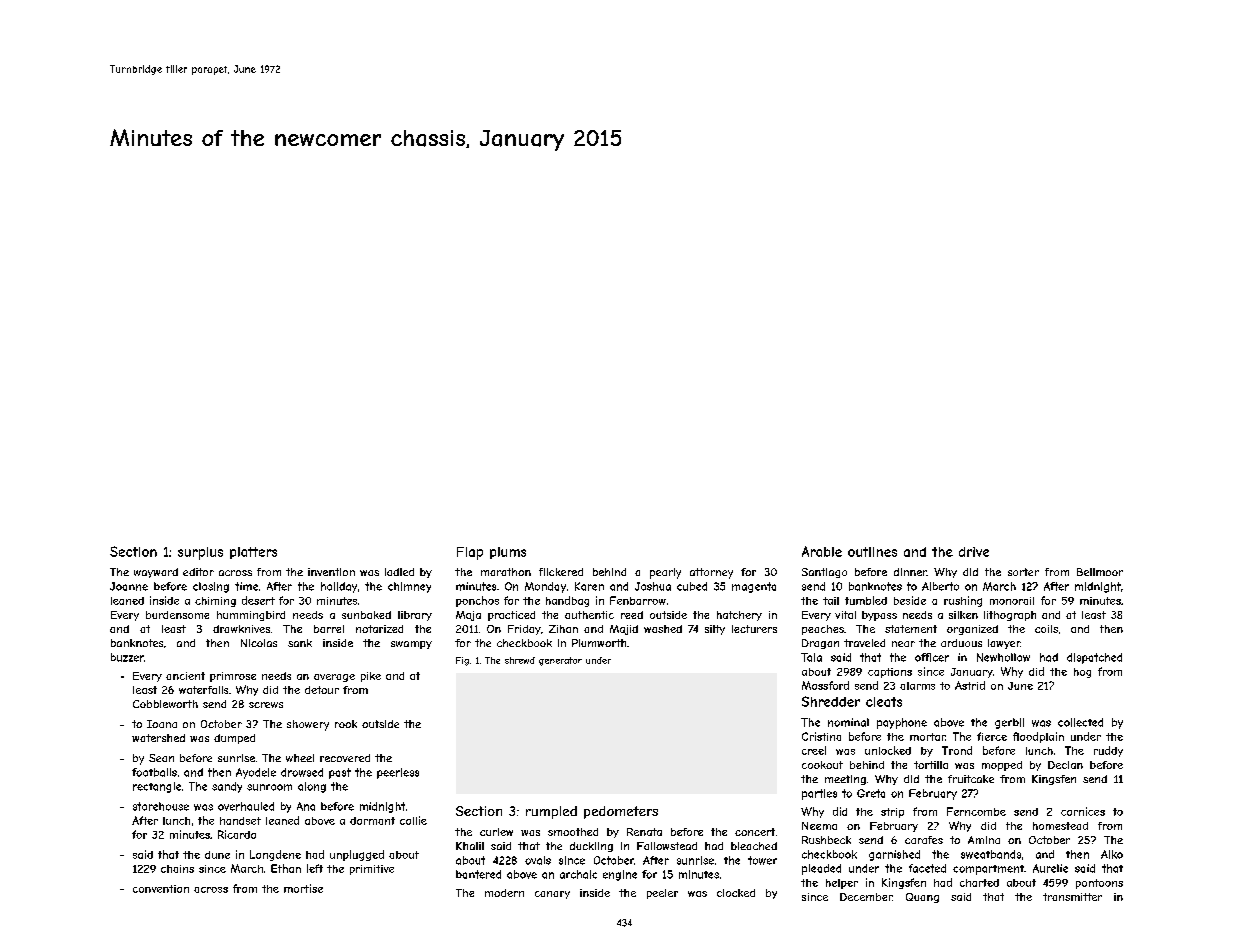  I want to click on along, so click(312, 787).
